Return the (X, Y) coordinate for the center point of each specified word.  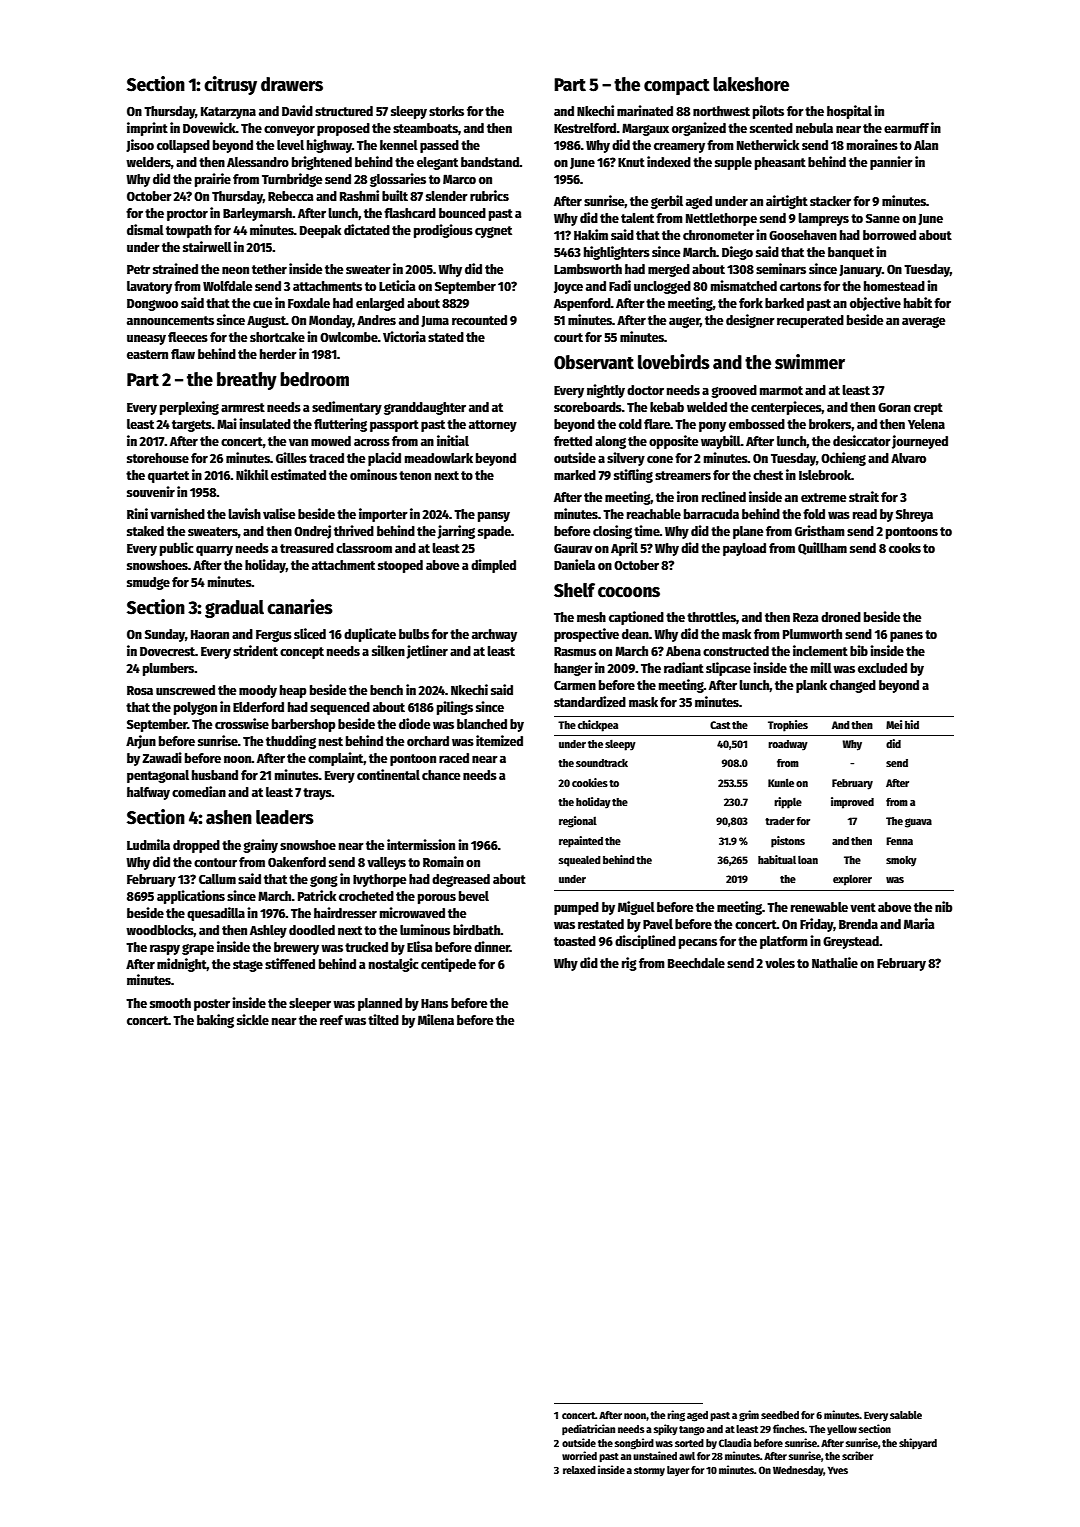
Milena (436, 1019)
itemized (499, 740)
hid (912, 724)
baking (215, 1021)
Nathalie (835, 962)
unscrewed (185, 690)
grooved (734, 391)
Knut (631, 162)
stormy (649, 1471)
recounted (479, 320)
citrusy (230, 85)
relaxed (579, 1470)
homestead (894, 286)
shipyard (918, 1443)
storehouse (158, 458)
